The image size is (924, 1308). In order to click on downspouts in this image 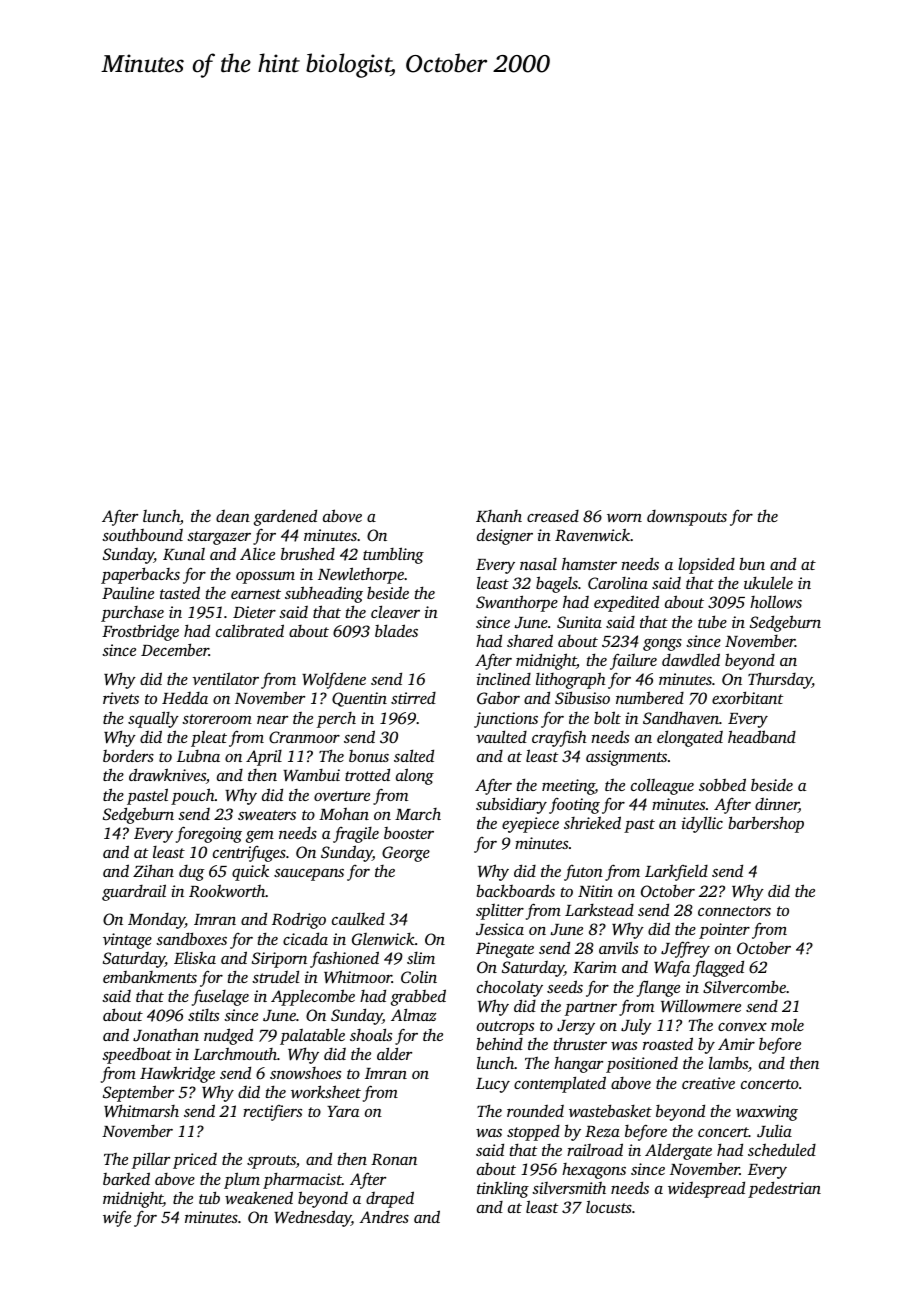, I will do `click(687, 518)`.
